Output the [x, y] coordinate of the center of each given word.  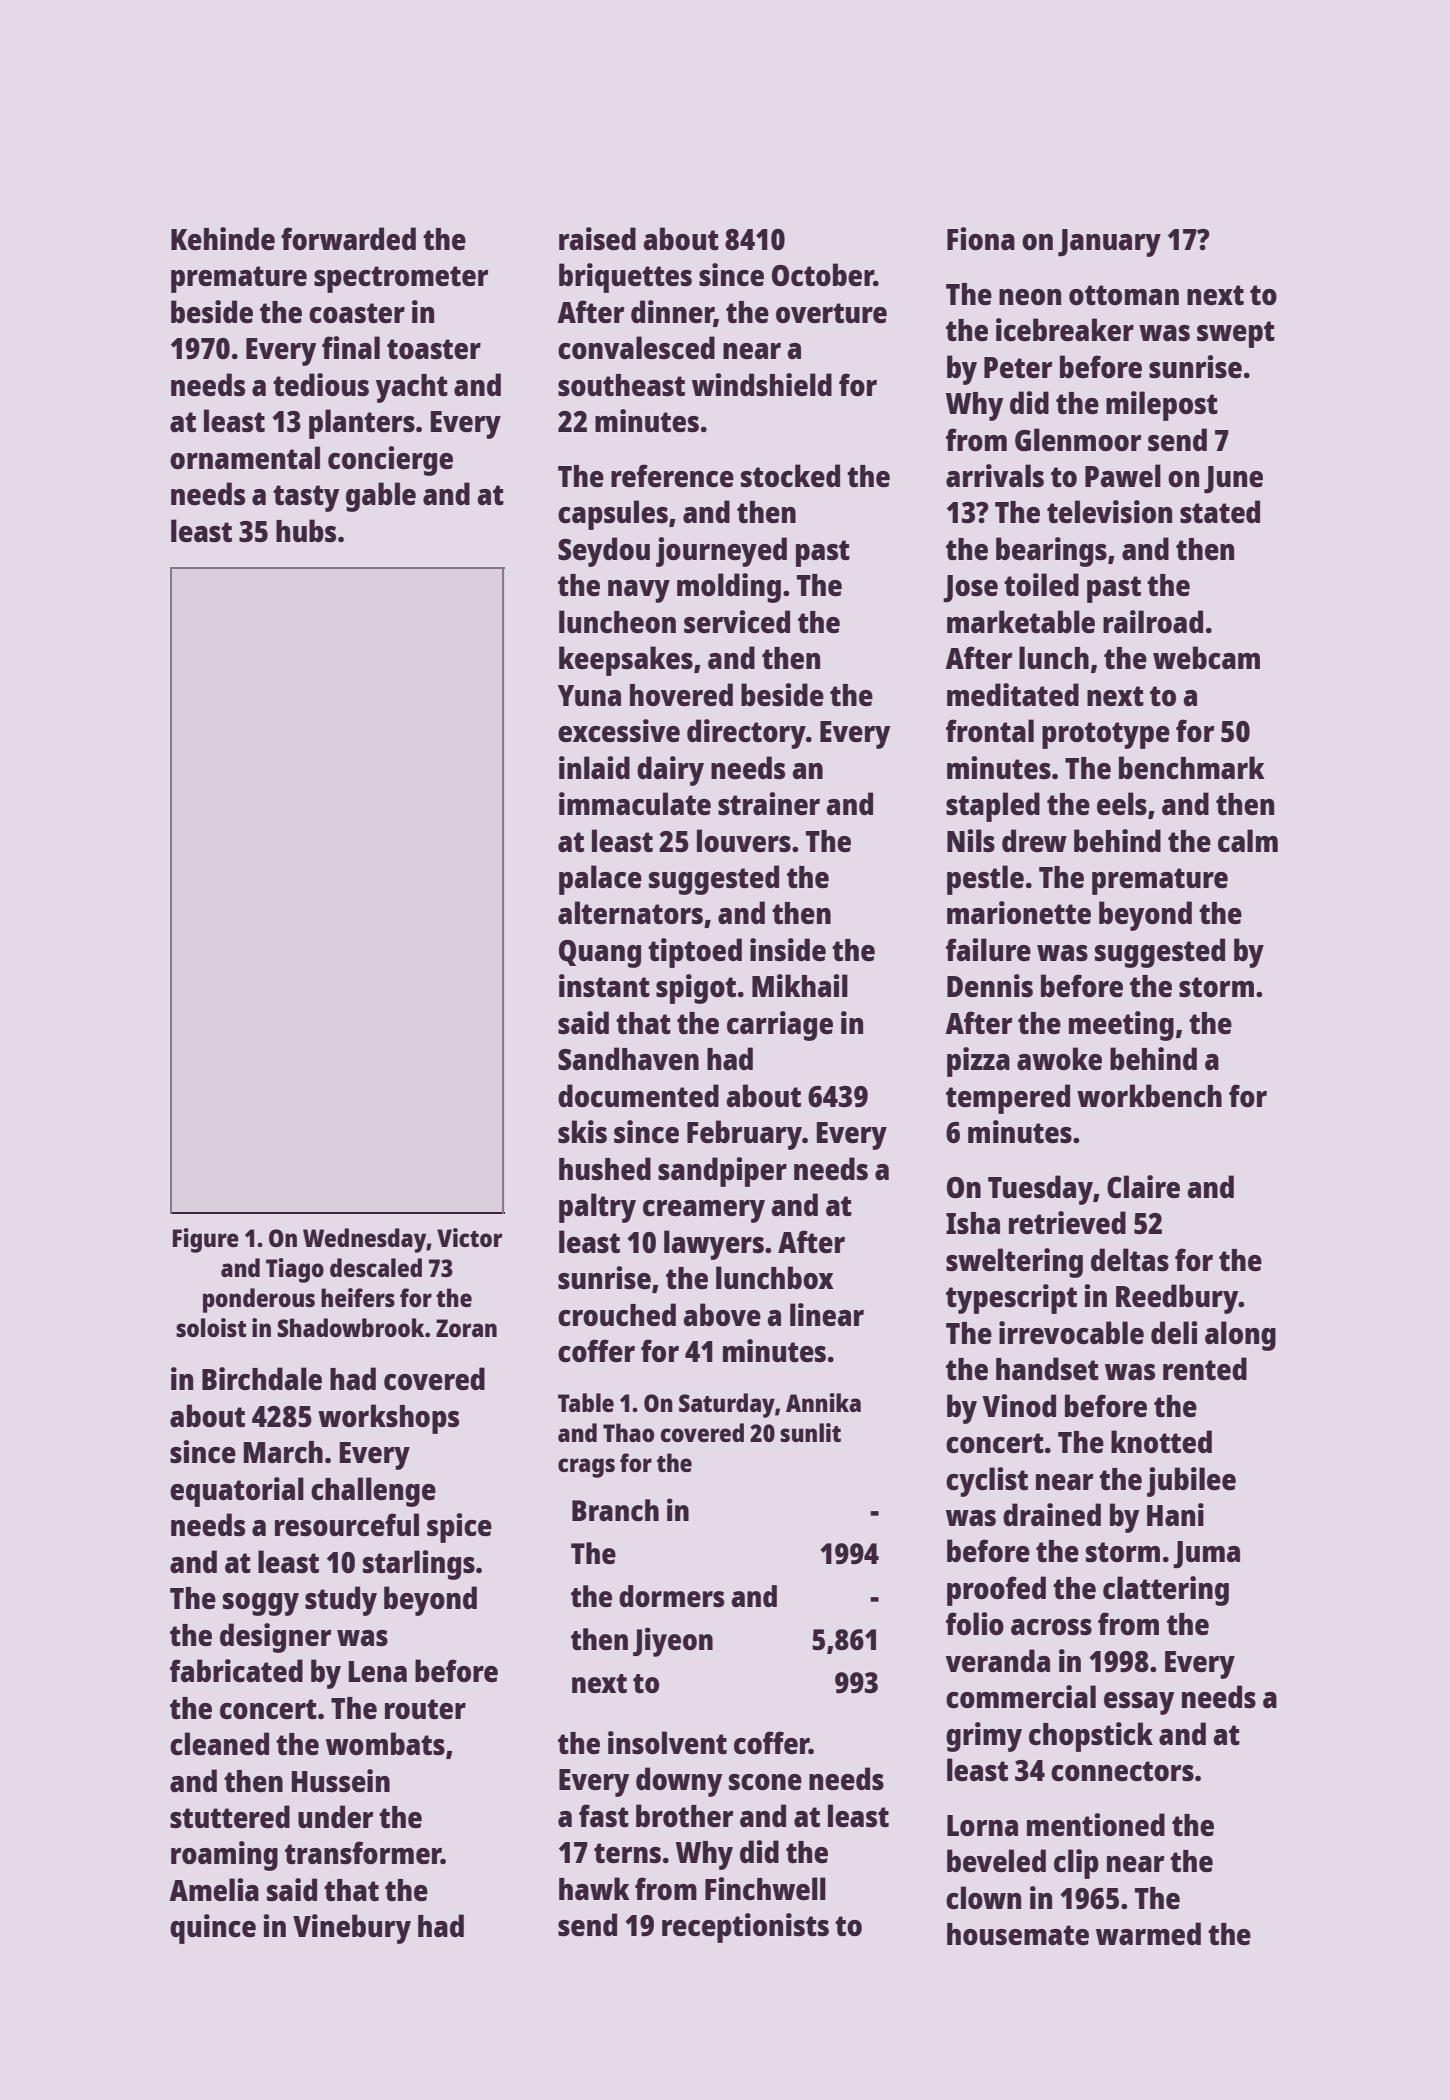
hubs [306, 531]
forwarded [348, 238]
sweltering [1014, 1263]
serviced [737, 622]
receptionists [745, 1928]
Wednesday [364, 1240]
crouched [617, 1315]
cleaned [219, 1744]
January [1109, 243]
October [823, 275]
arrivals [995, 476]
